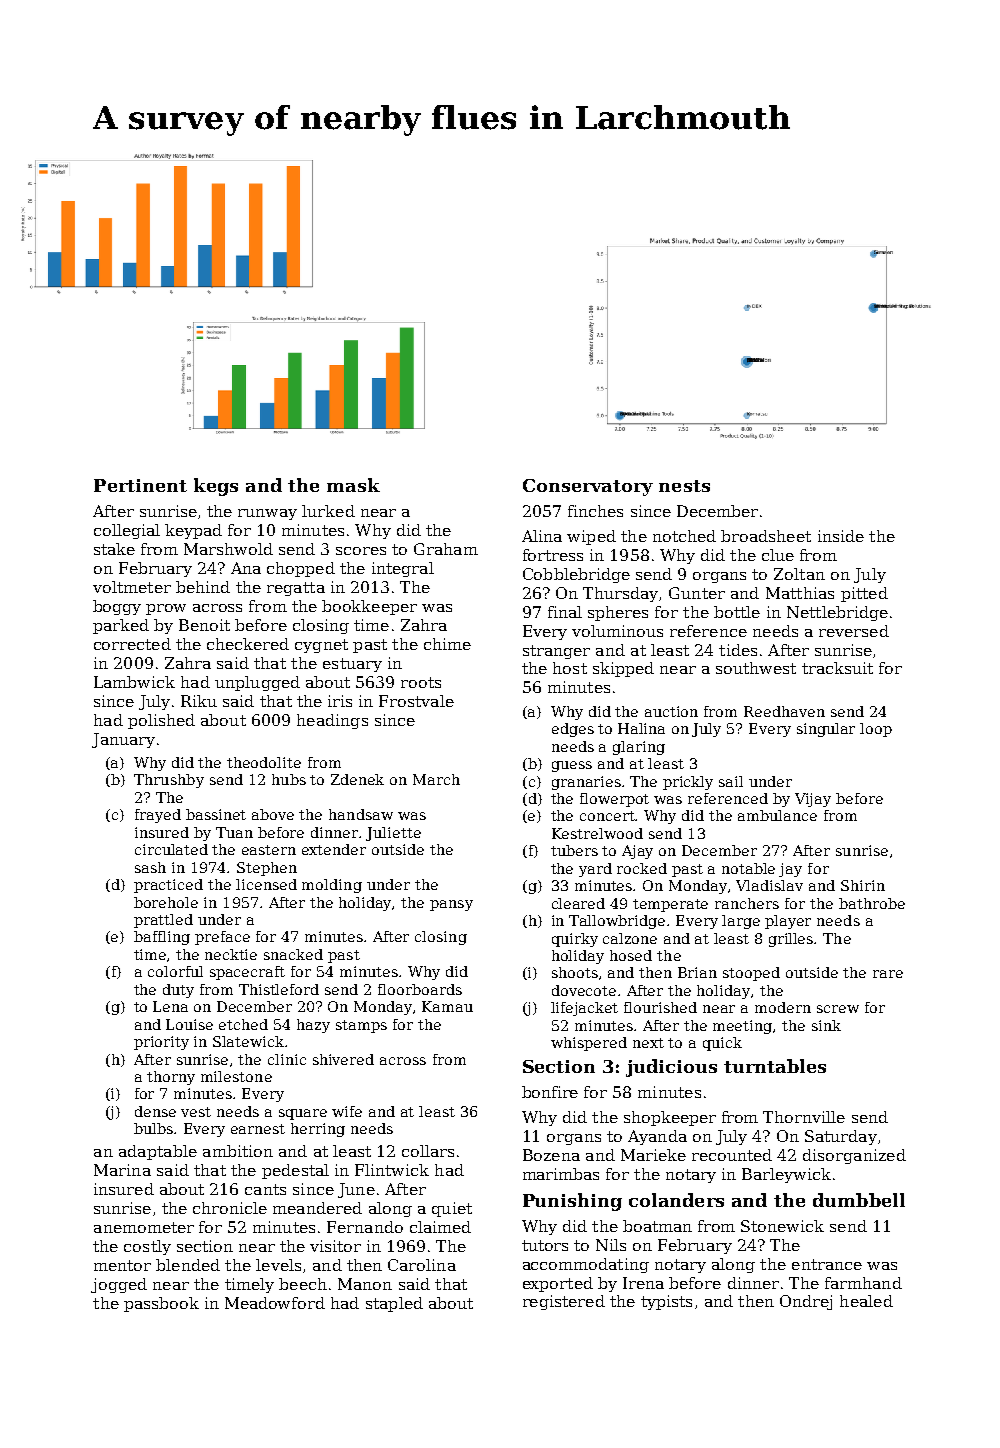 This screenshot has width=1000, height=1448. Describe the element at coordinates (854, 1156) in the screenshot. I see `disorganized` at that location.
